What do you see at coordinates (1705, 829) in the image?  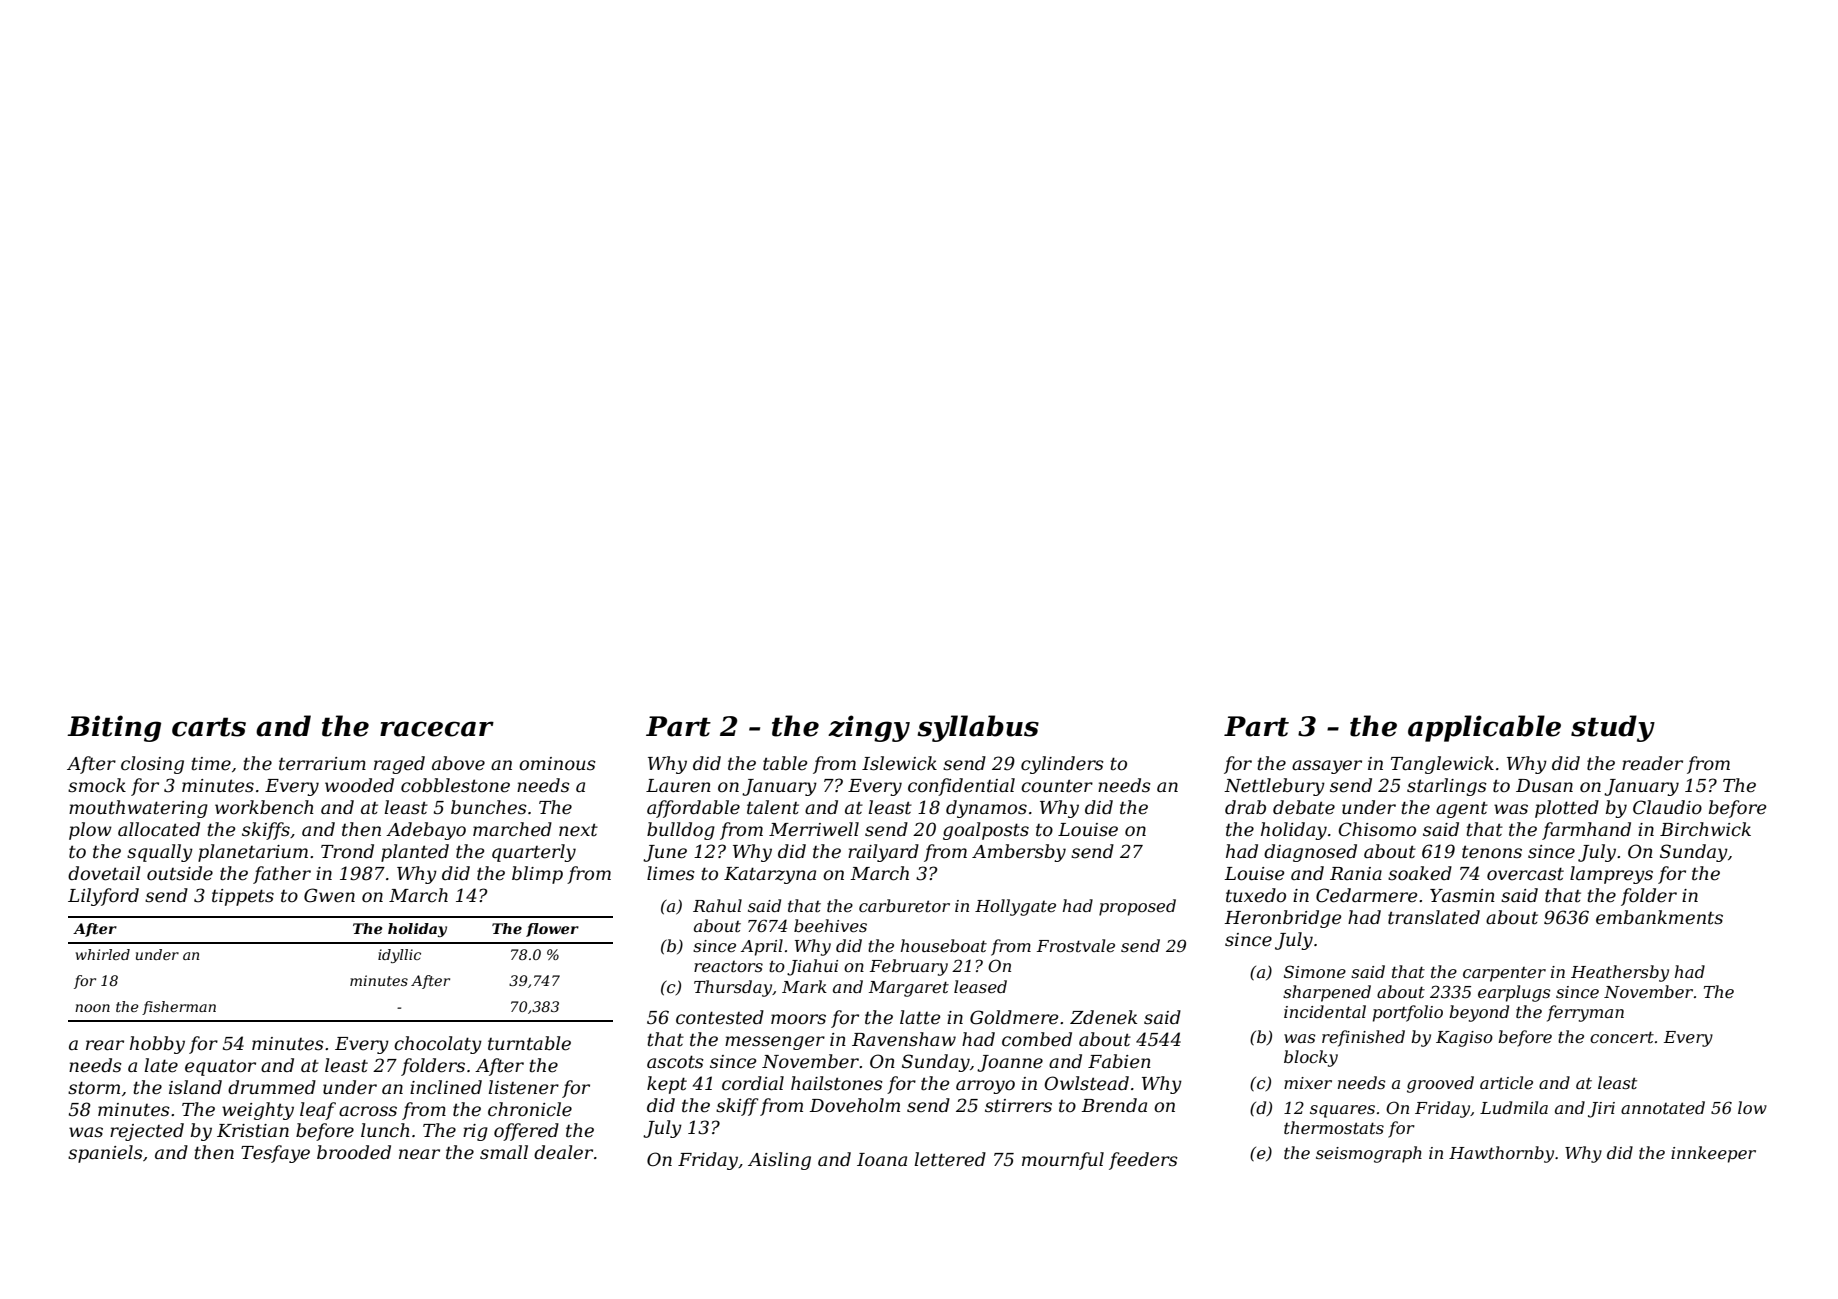 I see `Birchwick` at bounding box center [1705, 829].
